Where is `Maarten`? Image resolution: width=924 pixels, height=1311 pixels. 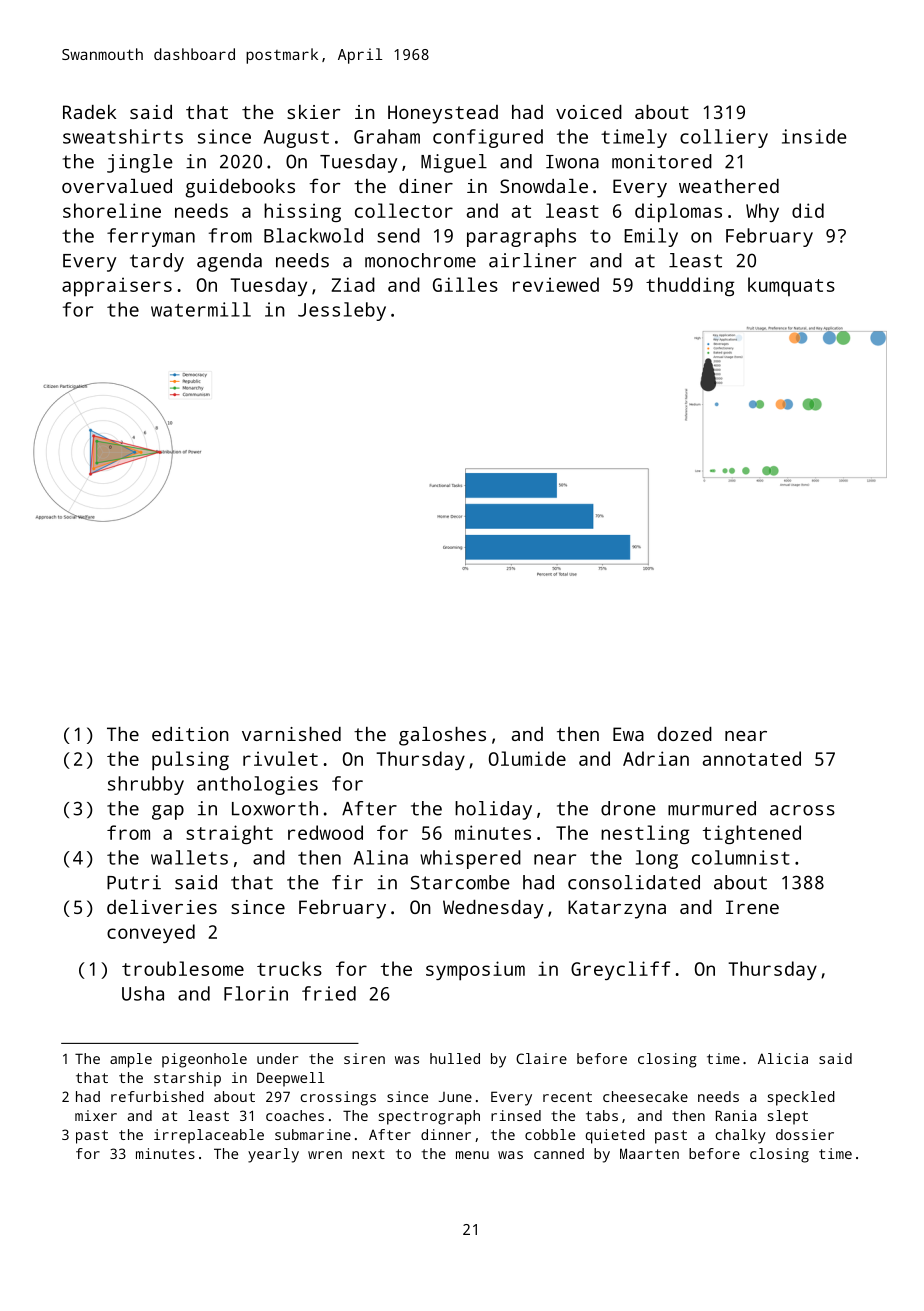
Maarten is located at coordinates (649, 1153).
